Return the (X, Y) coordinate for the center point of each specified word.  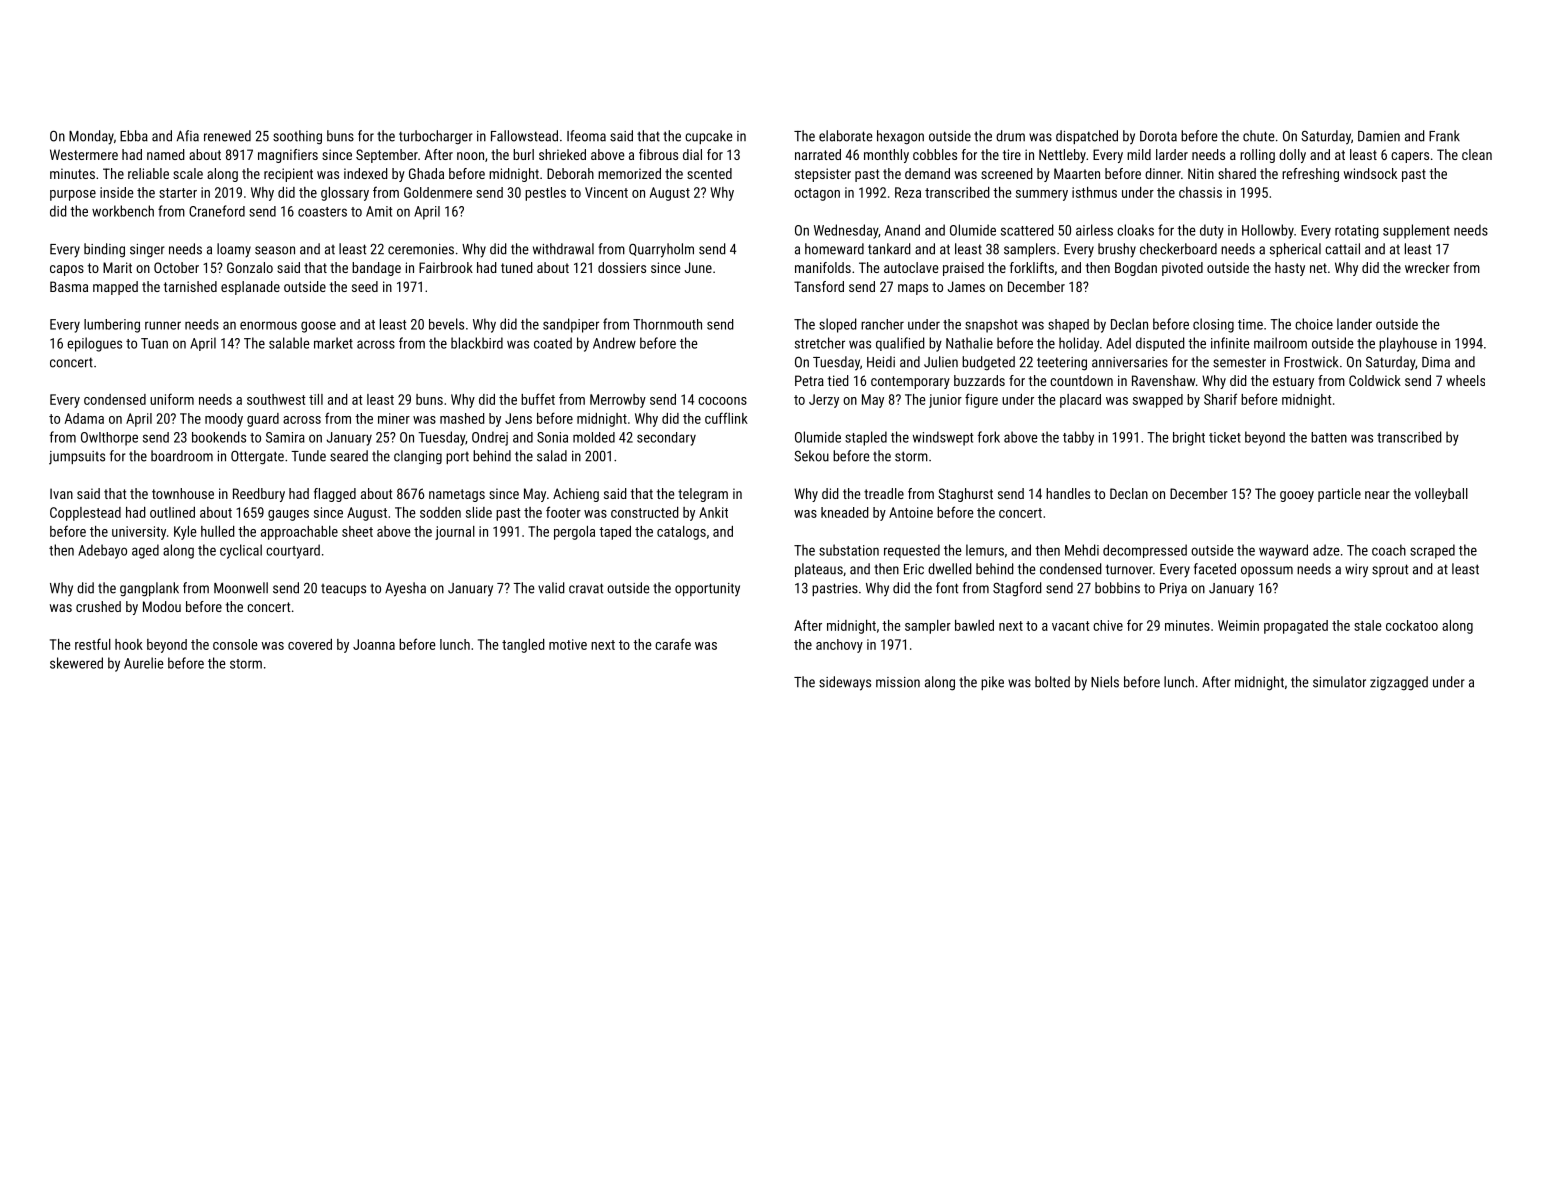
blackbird (477, 343)
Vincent (606, 192)
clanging (418, 457)
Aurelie (144, 663)
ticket (1225, 437)
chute (1258, 136)
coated (553, 343)
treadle (884, 493)
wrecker (1427, 267)
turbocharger (436, 137)
